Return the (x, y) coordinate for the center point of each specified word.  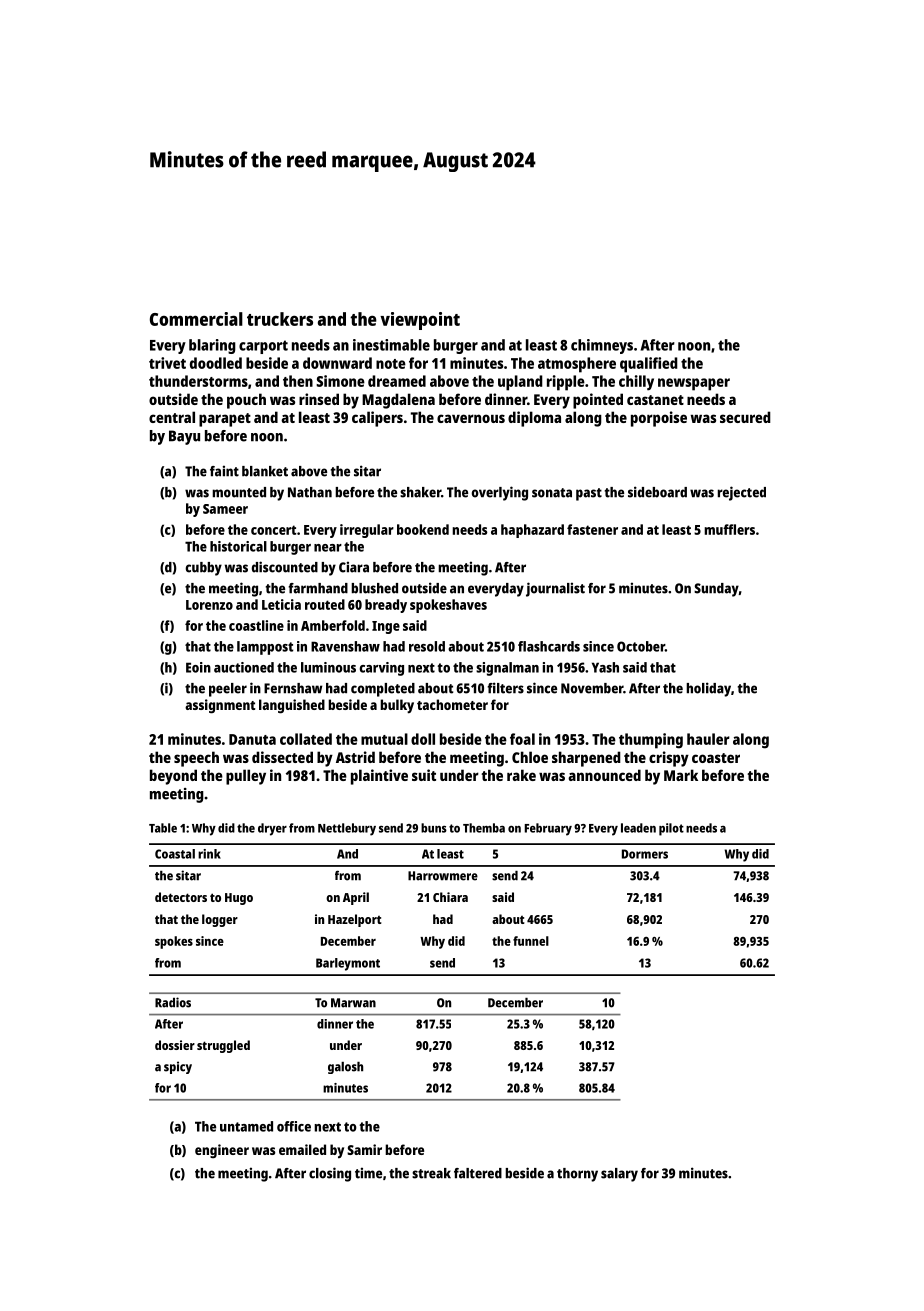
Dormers (645, 854)
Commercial (196, 319)
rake (521, 775)
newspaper (694, 384)
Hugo (239, 899)
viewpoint (420, 321)
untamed (246, 1126)
